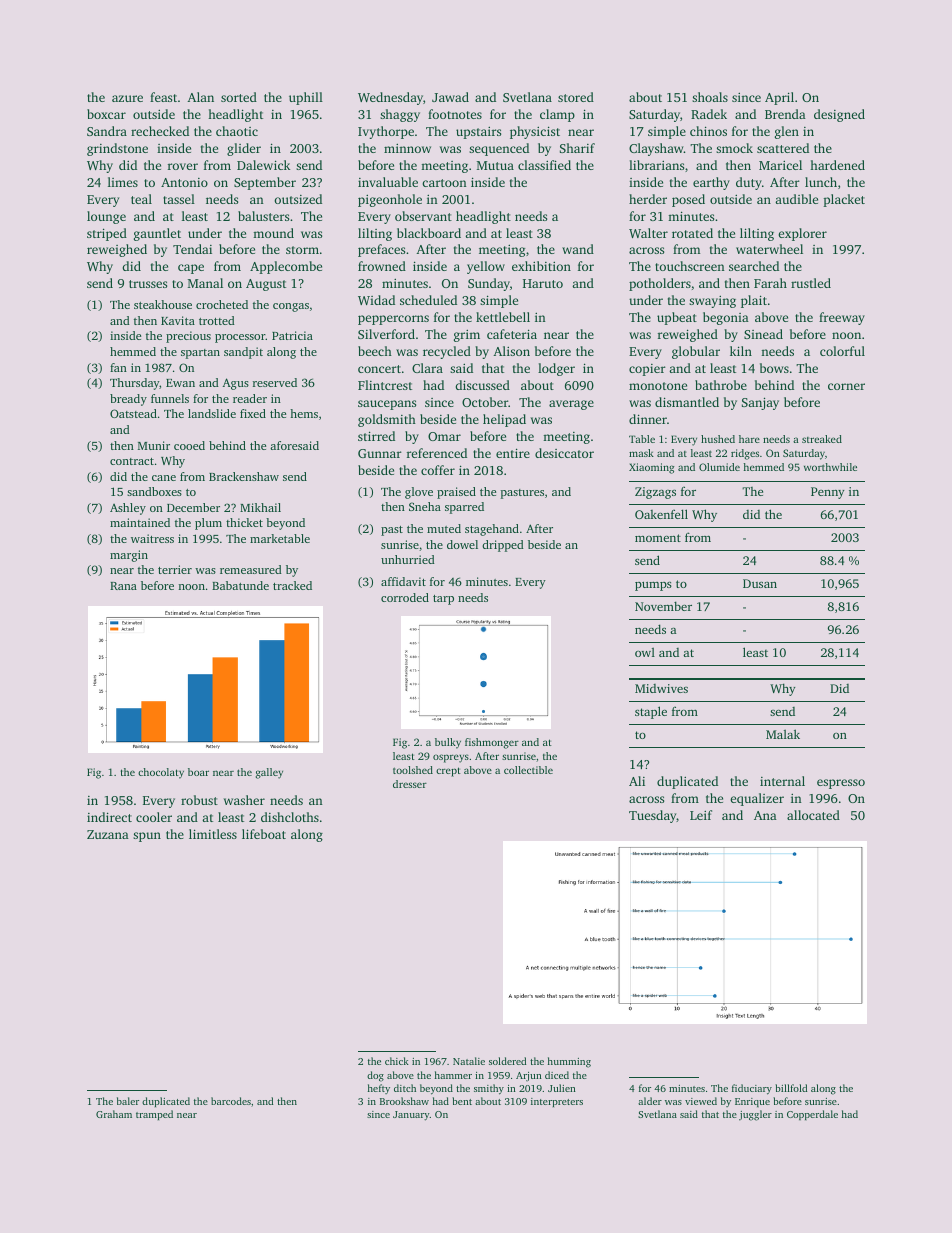 The image size is (952, 1233). Describe the element at coordinates (783, 734) in the document. I see `Malak` at that location.
